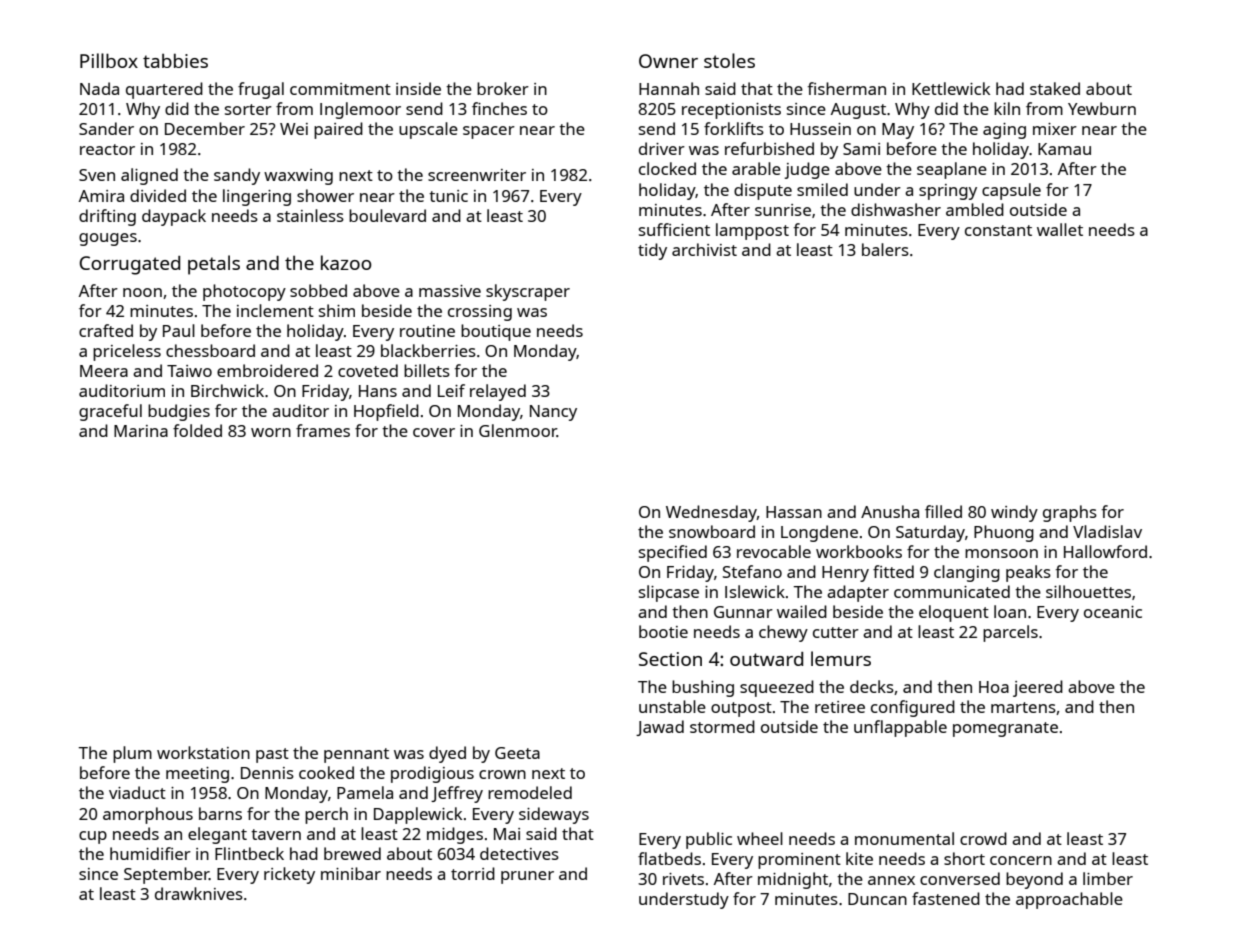  What do you see at coordinates (110, 412) in the image?
I see `graceful` at bounding box center [110, 412].
